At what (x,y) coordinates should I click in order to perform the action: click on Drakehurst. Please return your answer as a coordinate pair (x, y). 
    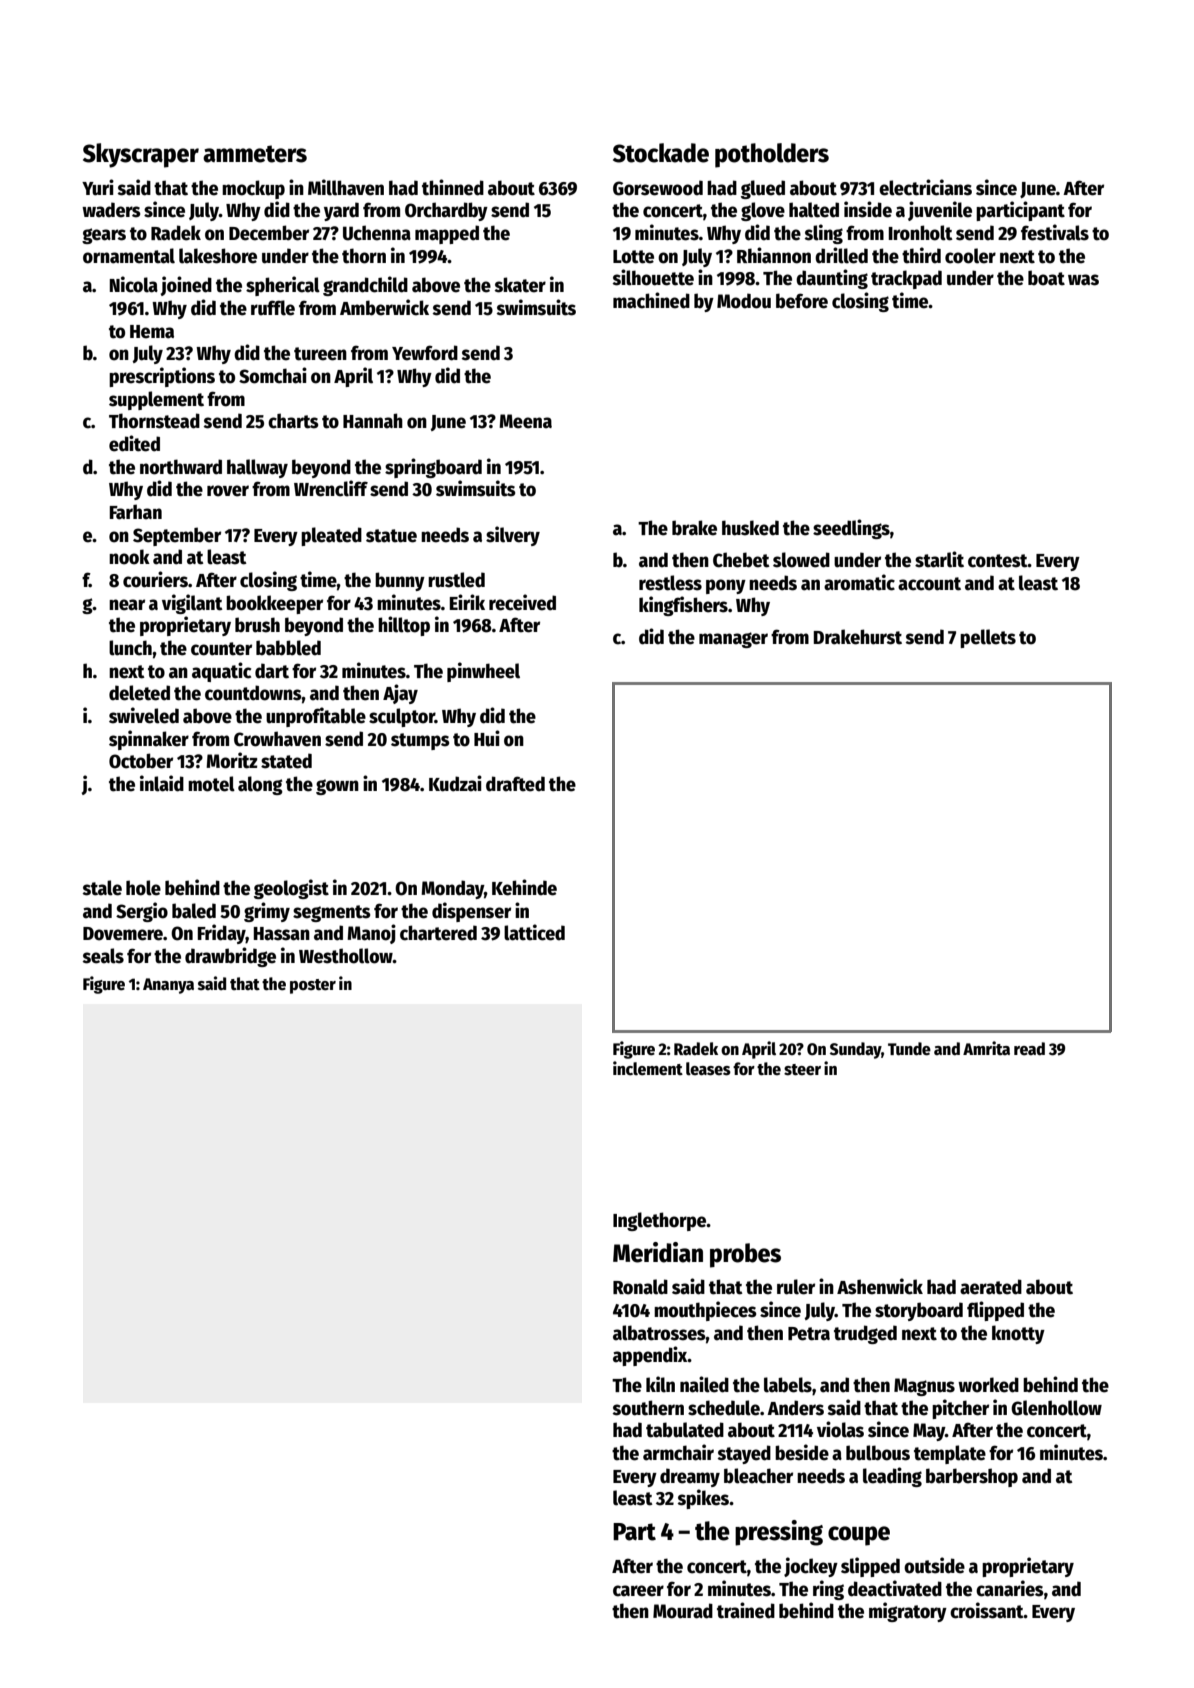
    Looking at the image, I should click on (858, 637).
